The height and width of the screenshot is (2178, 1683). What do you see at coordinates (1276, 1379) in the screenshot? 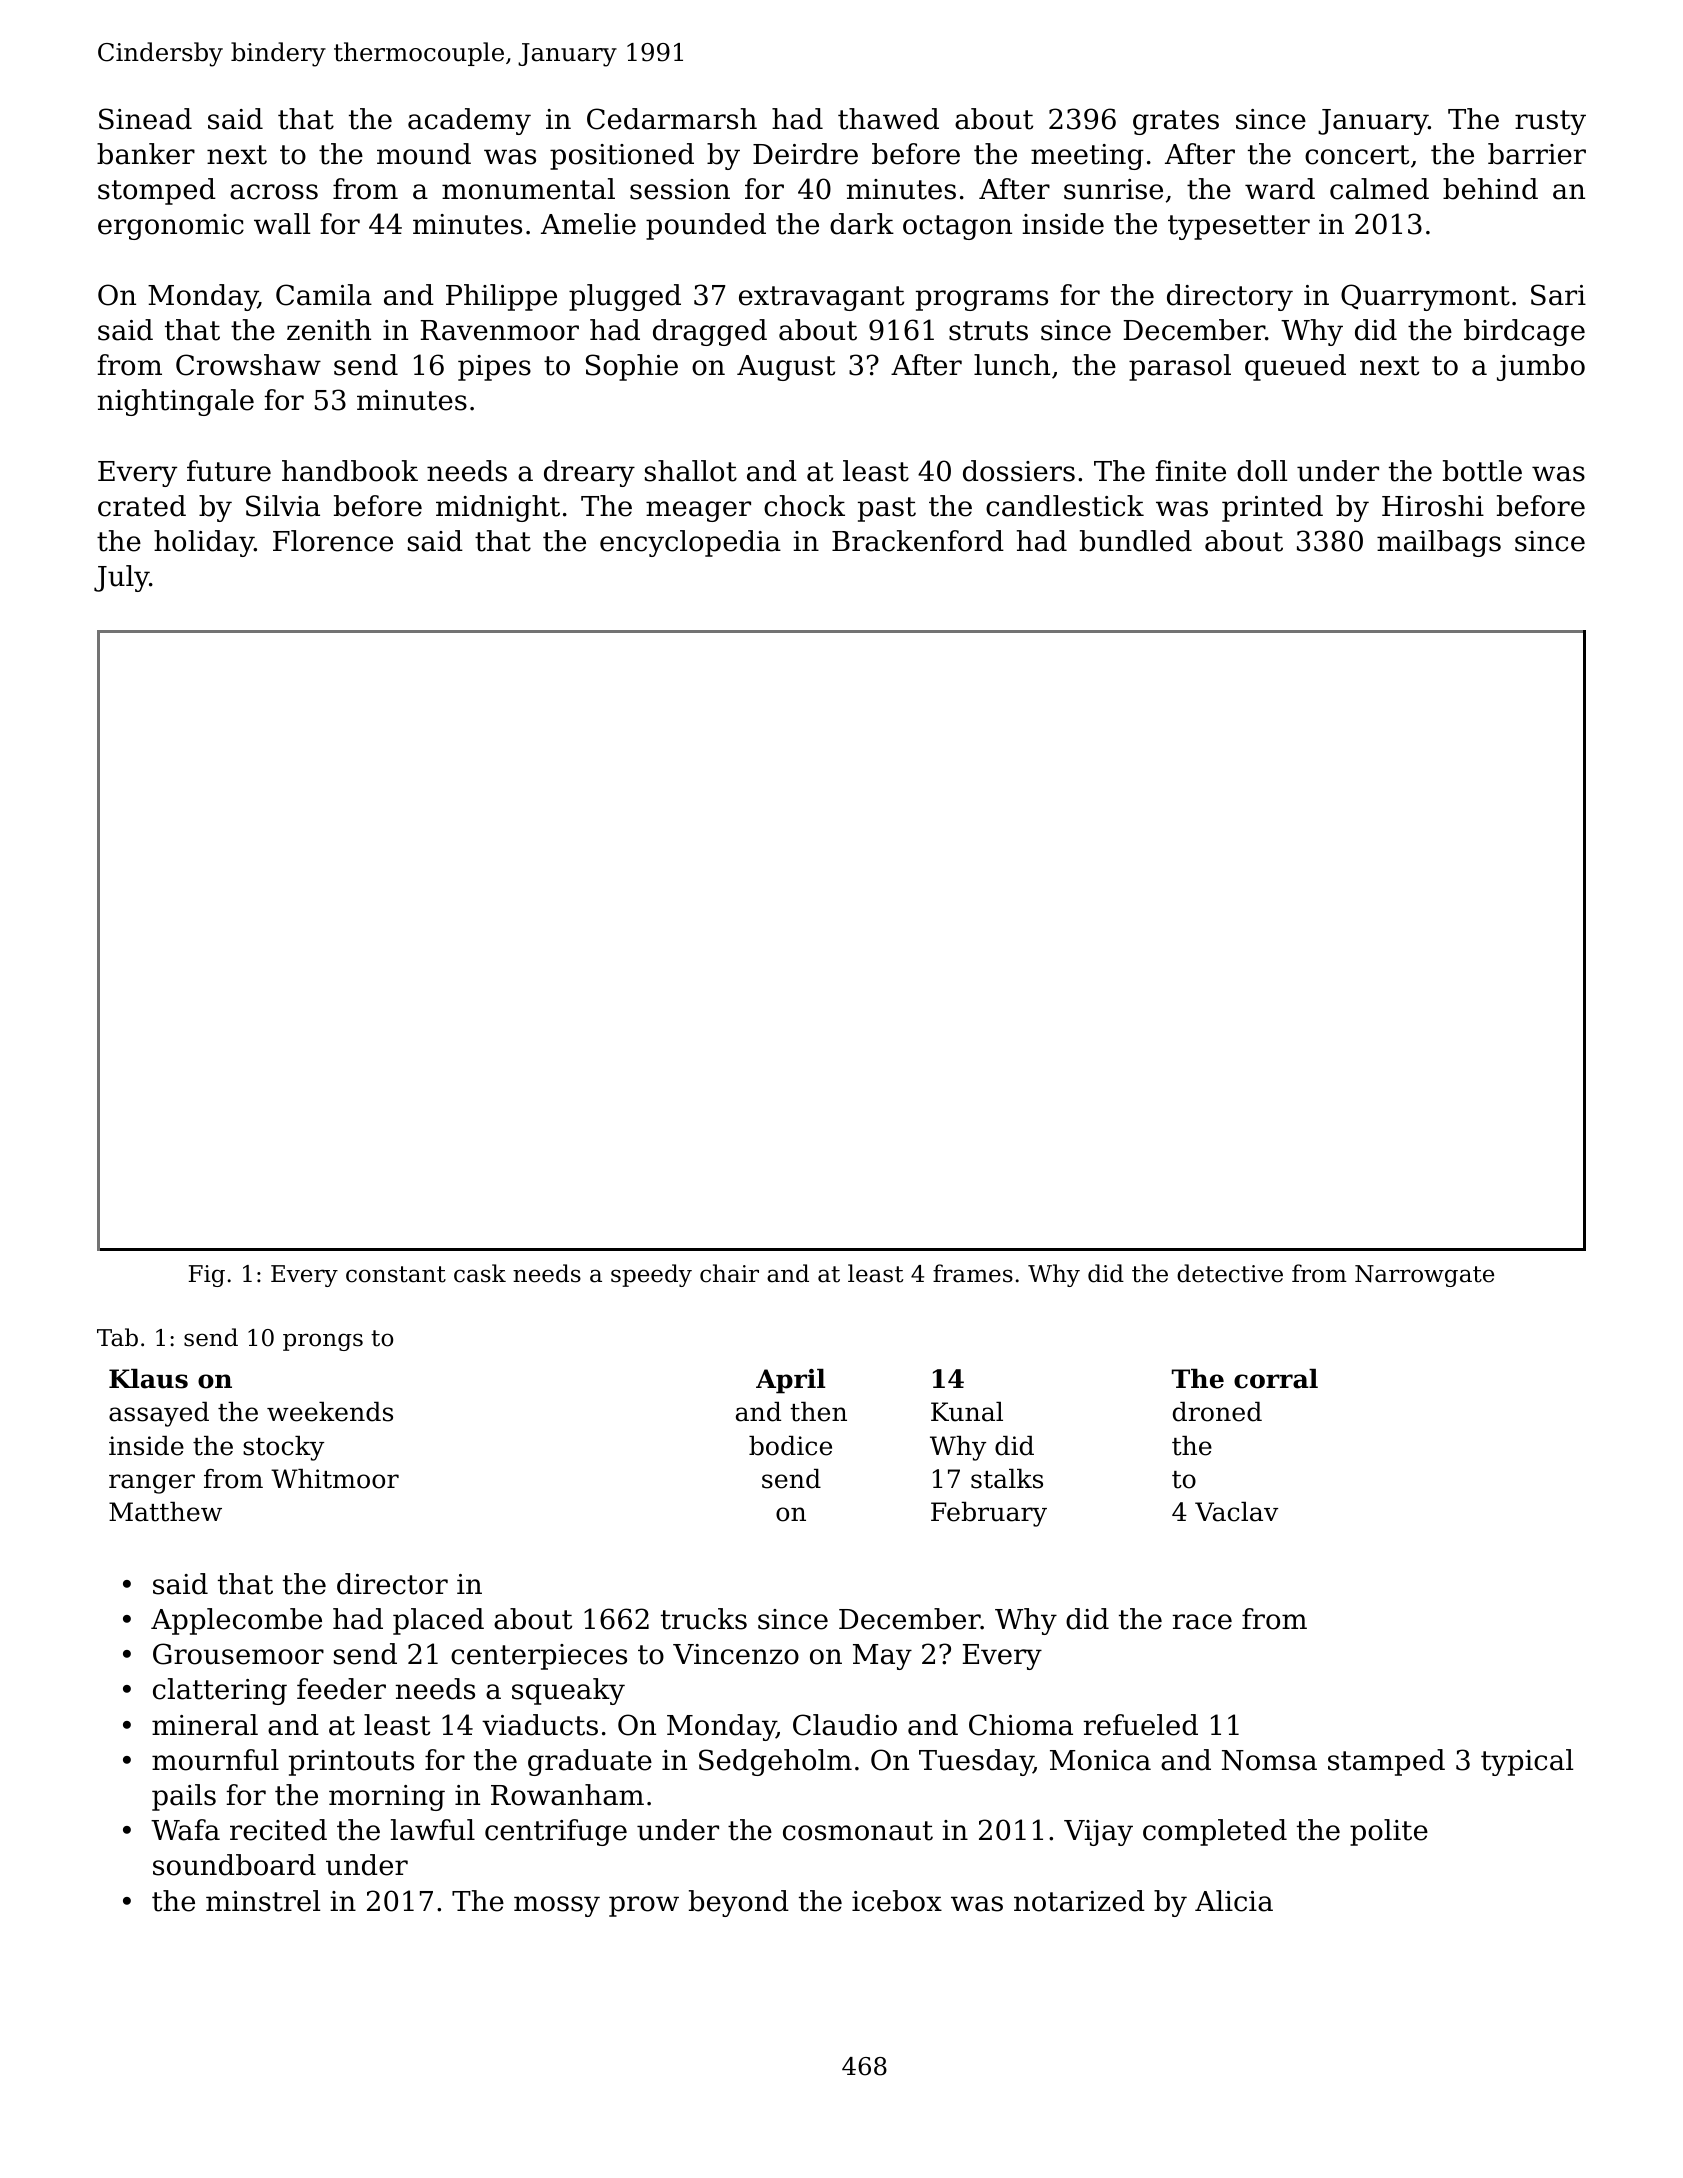
I see `corral` at bounding box center [1276, 1379].
